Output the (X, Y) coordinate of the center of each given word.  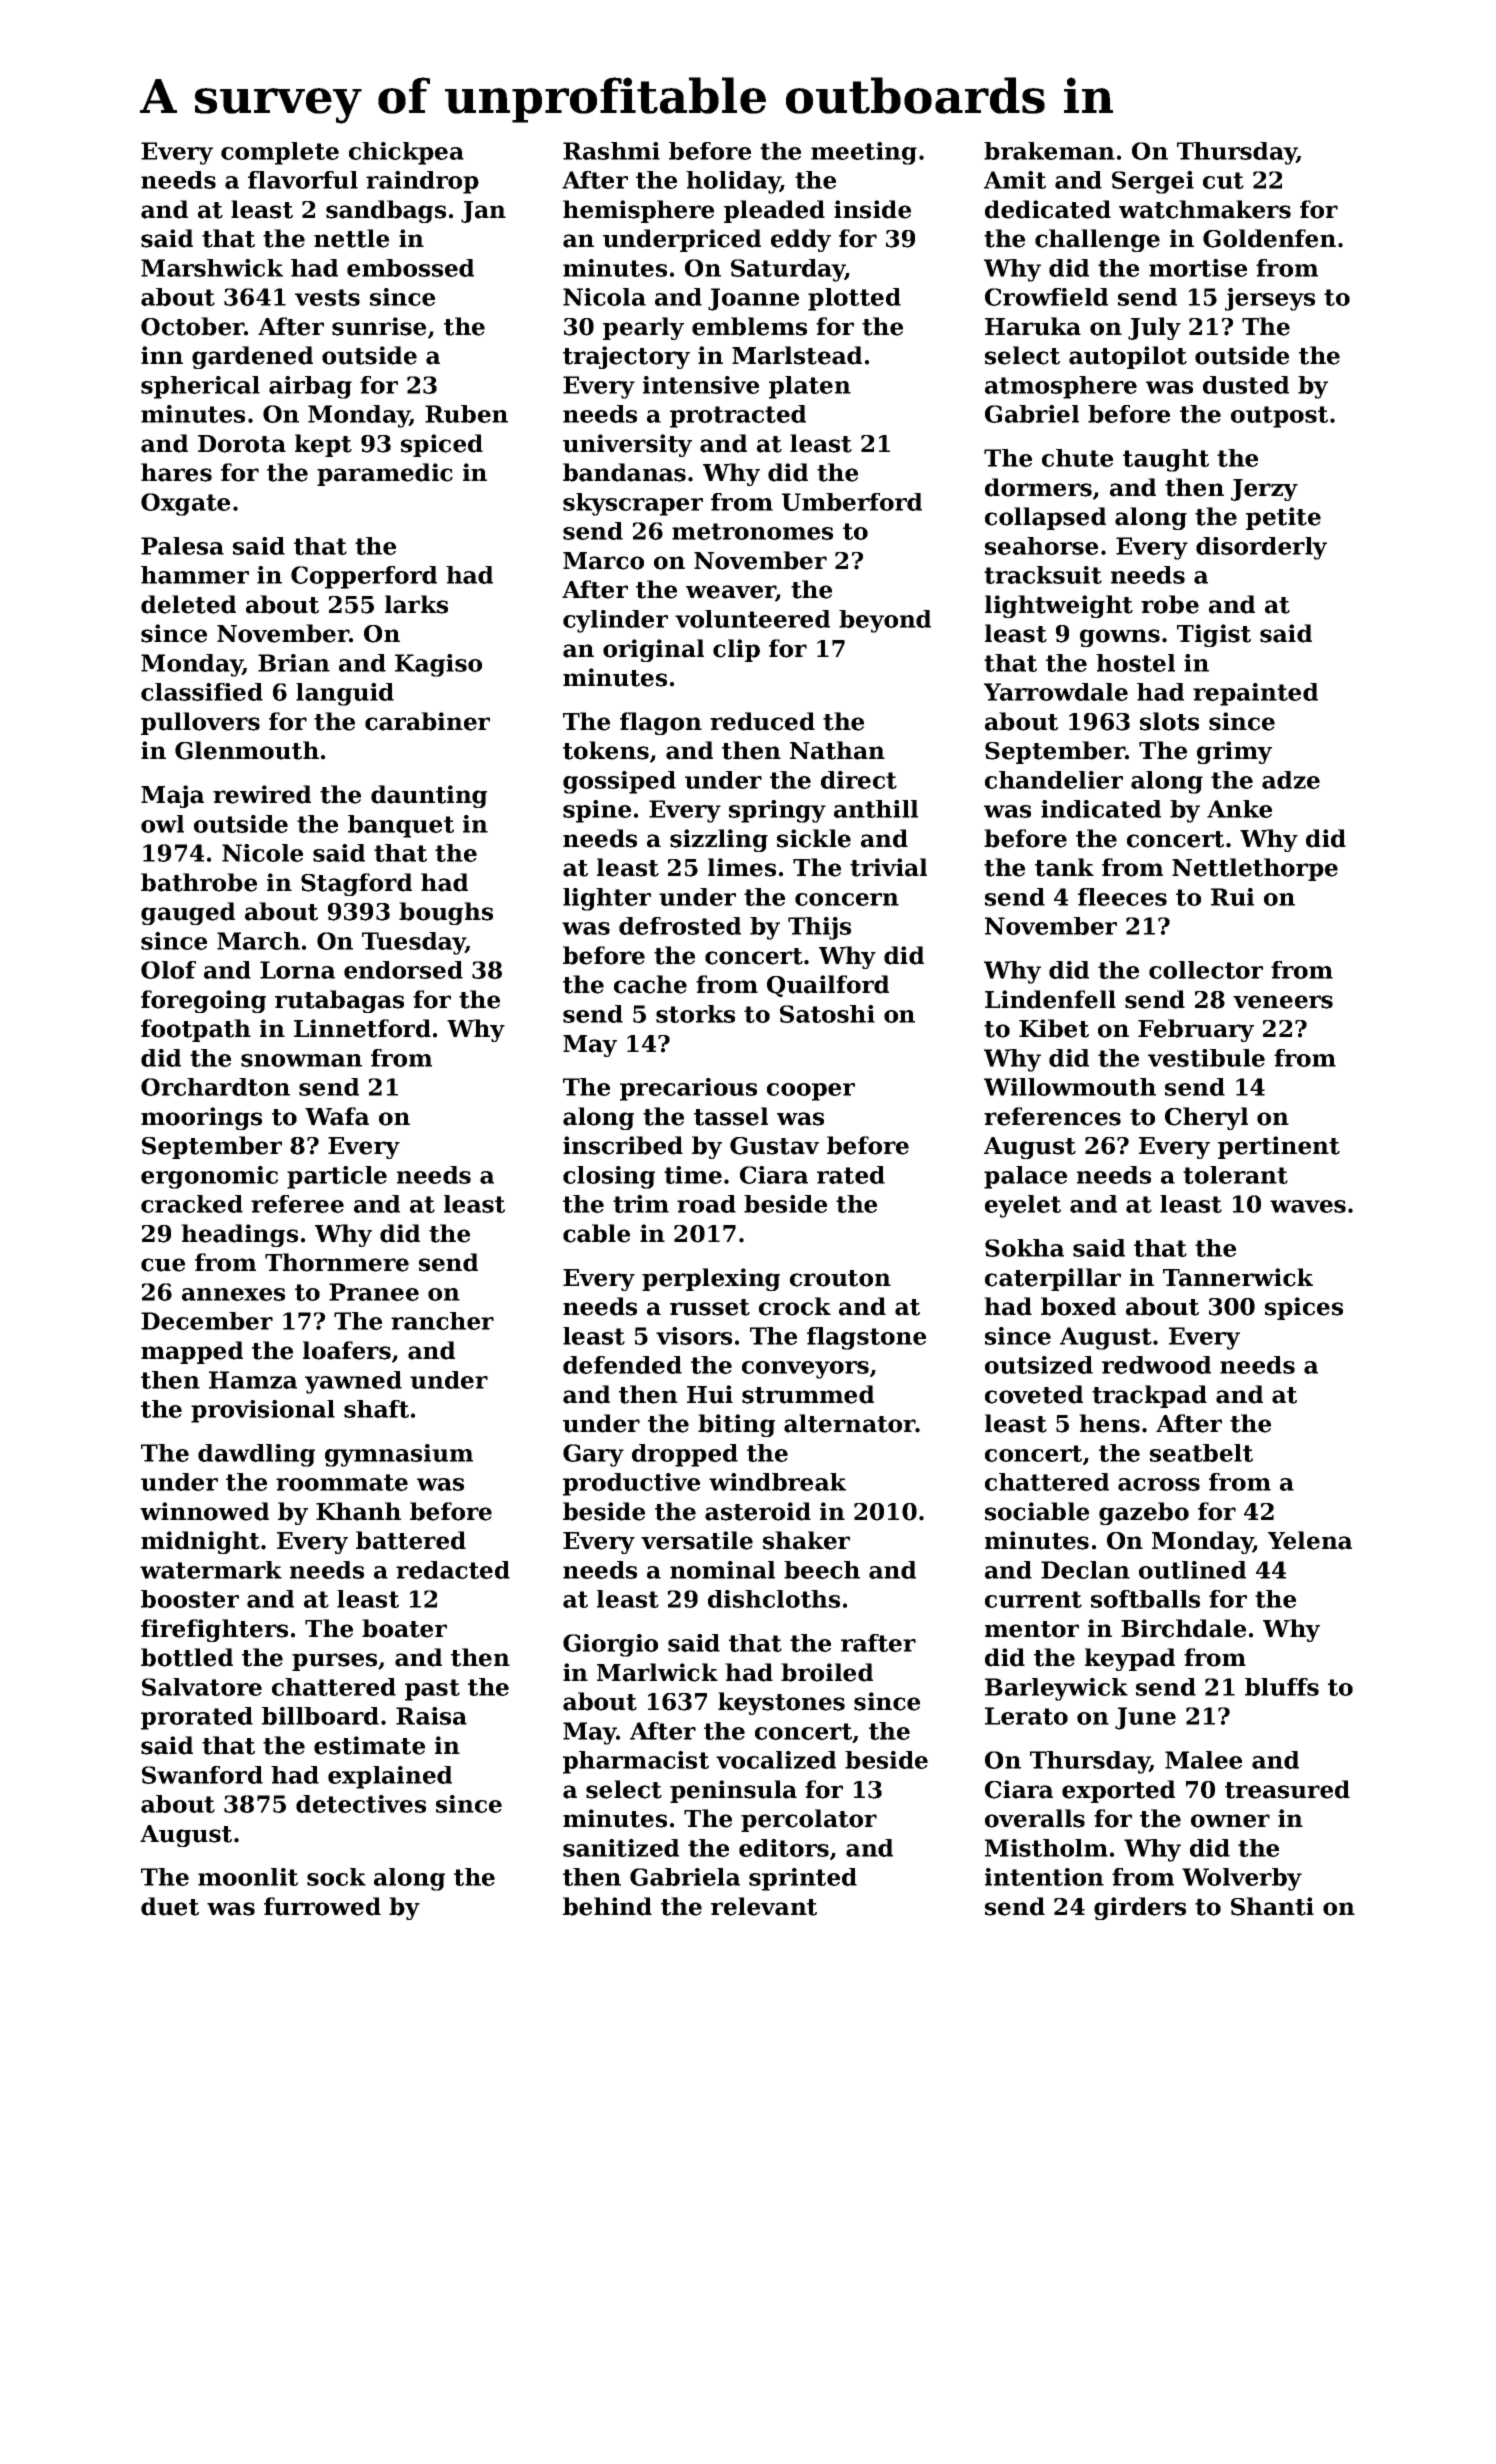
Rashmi (611, 151)
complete (280, 153)
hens (1109, 1423)
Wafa (337, 1116)
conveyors (805, 1370)
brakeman (1049, 151)
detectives (361, 1804)
